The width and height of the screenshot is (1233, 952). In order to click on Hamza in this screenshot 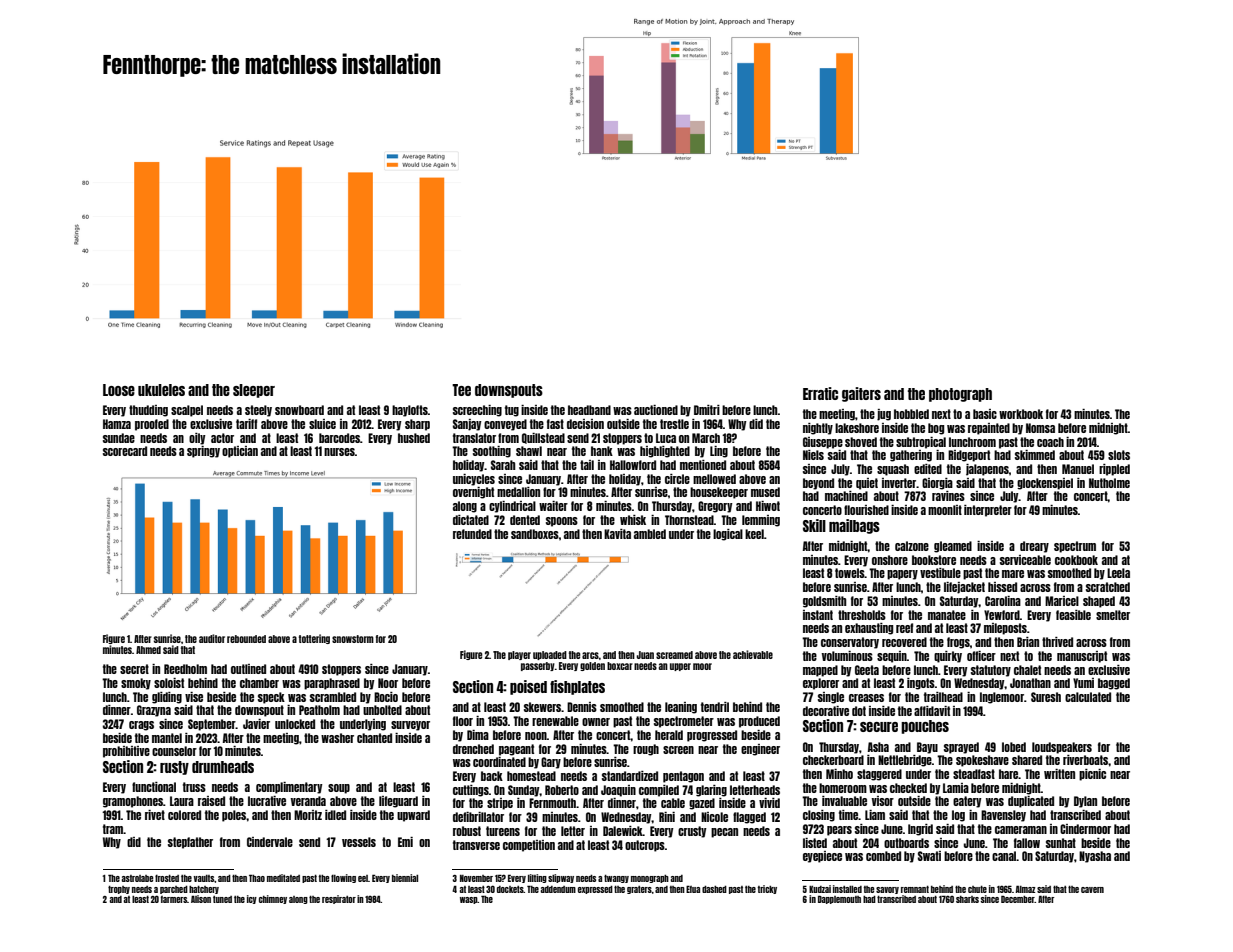, I will do `click(117, 424)`.
